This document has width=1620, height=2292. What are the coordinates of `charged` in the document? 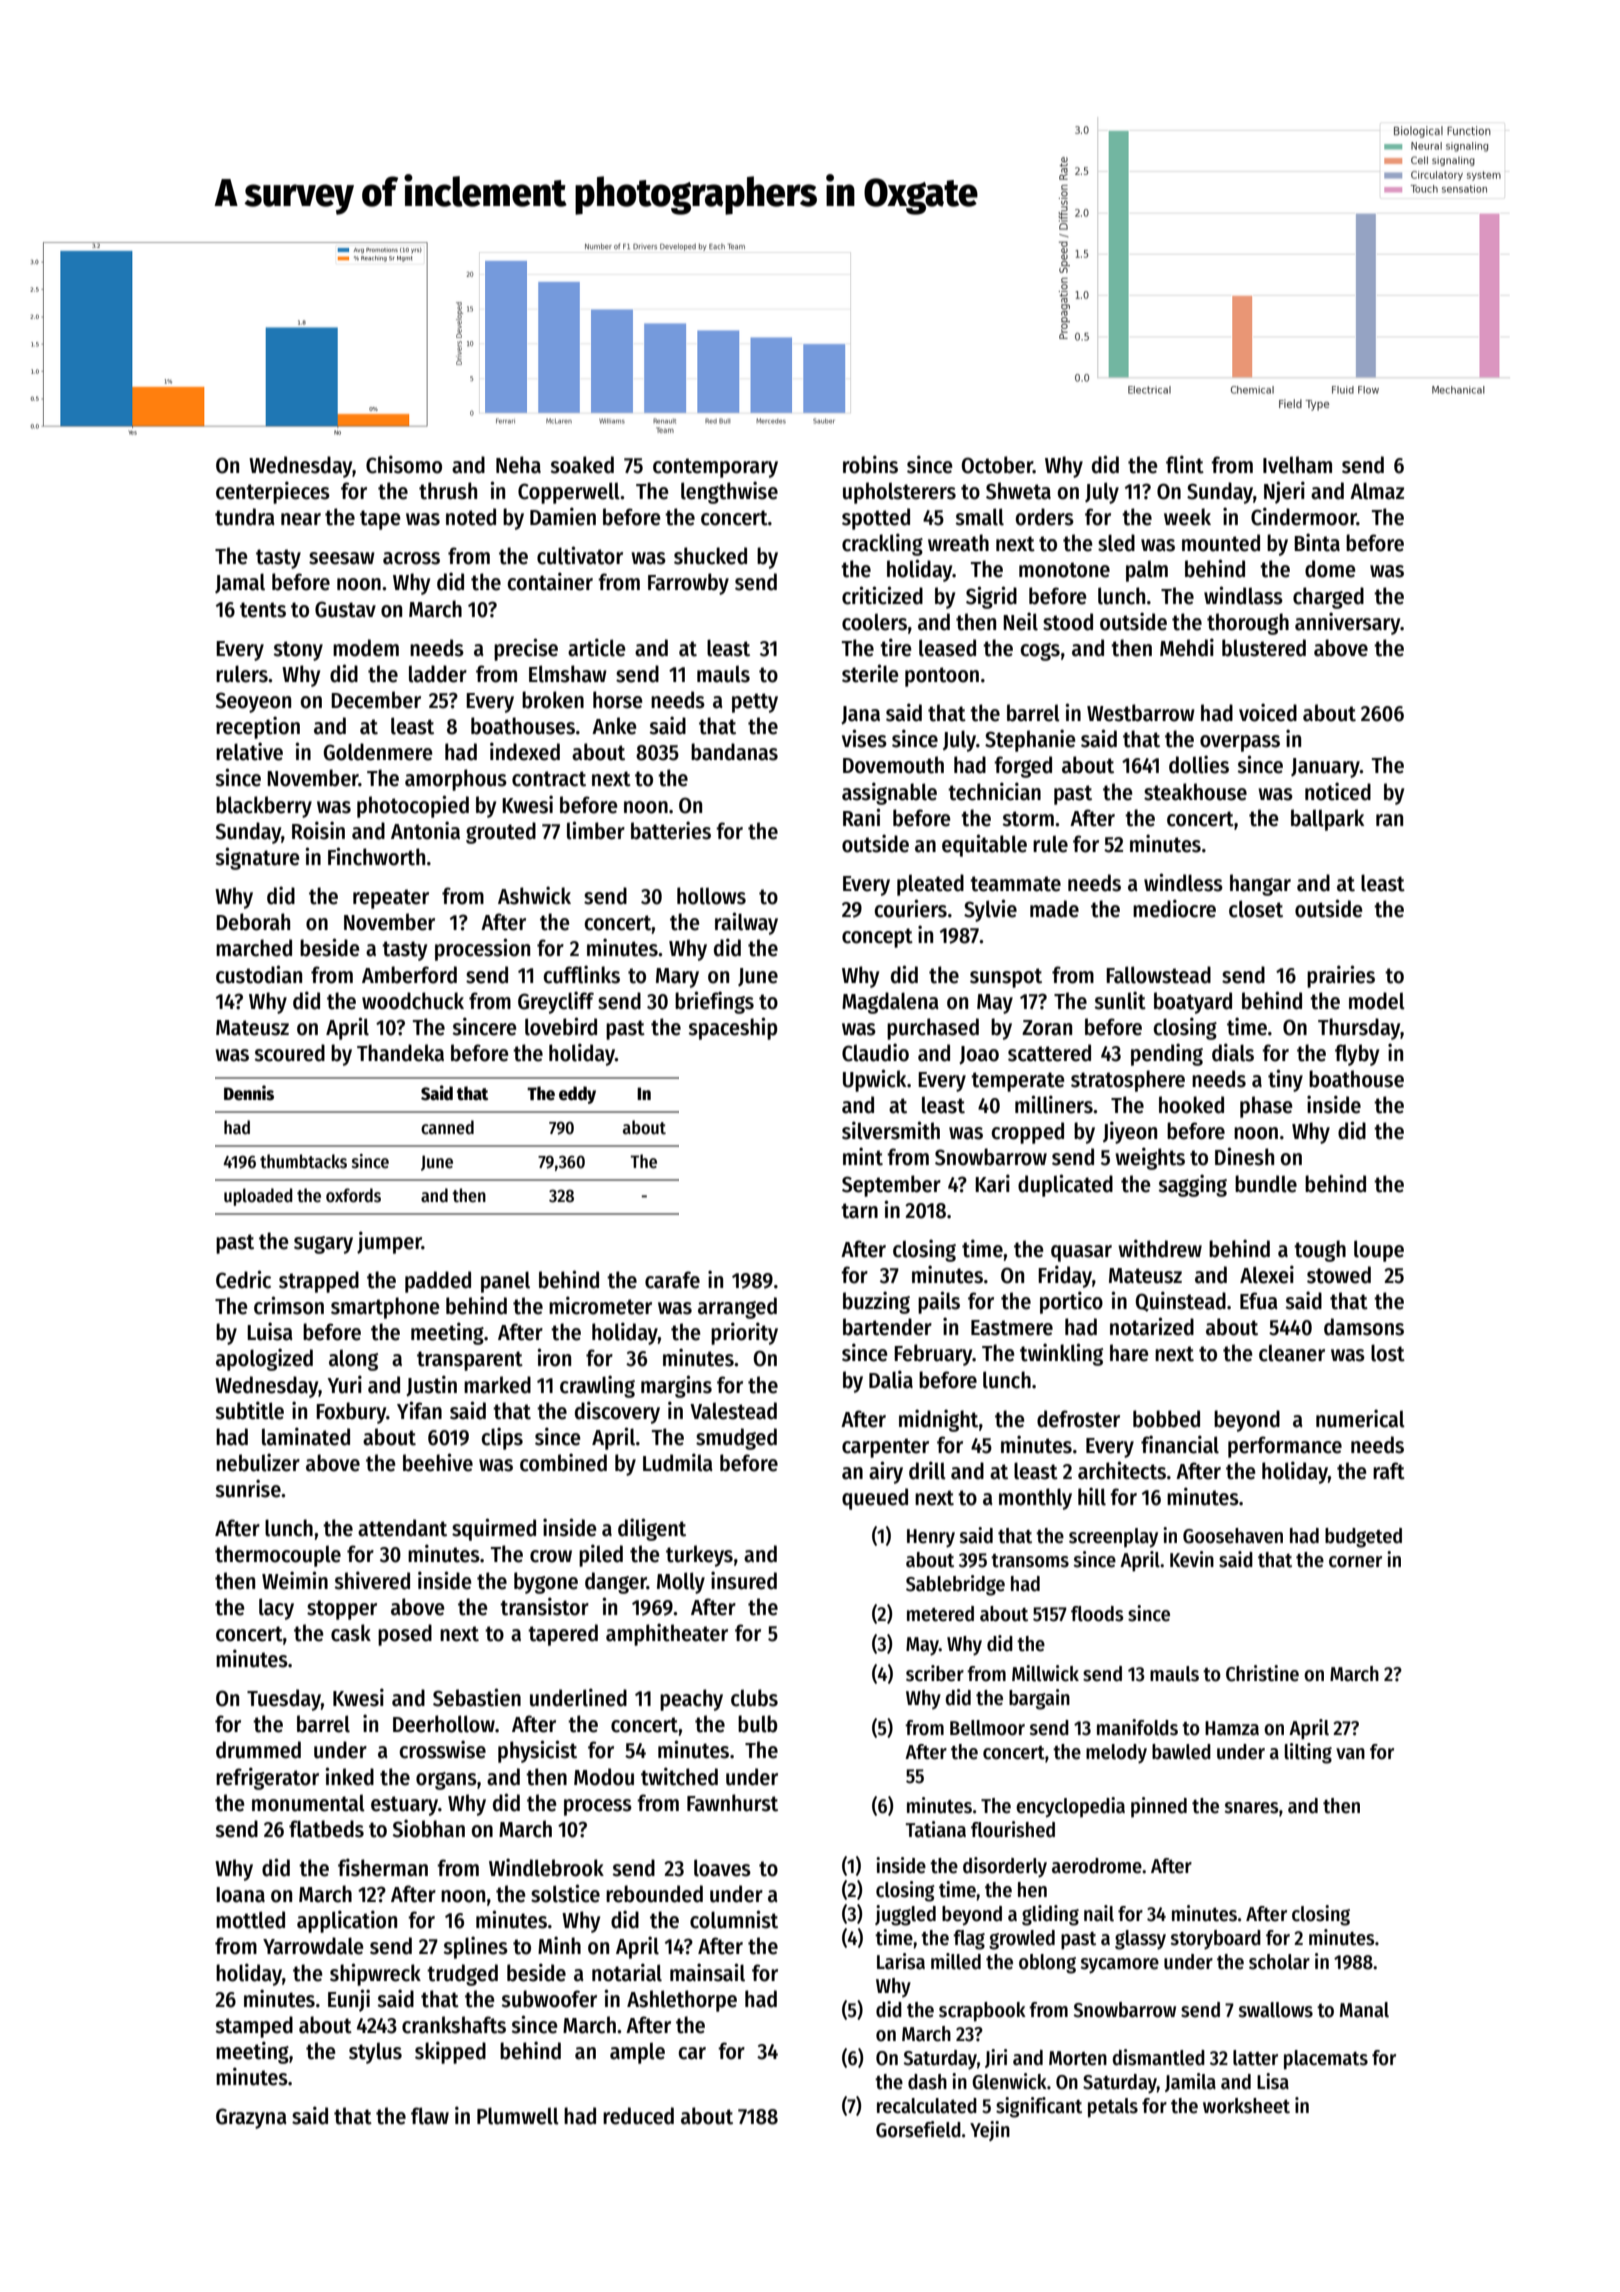 It's located at (1328, 598).
